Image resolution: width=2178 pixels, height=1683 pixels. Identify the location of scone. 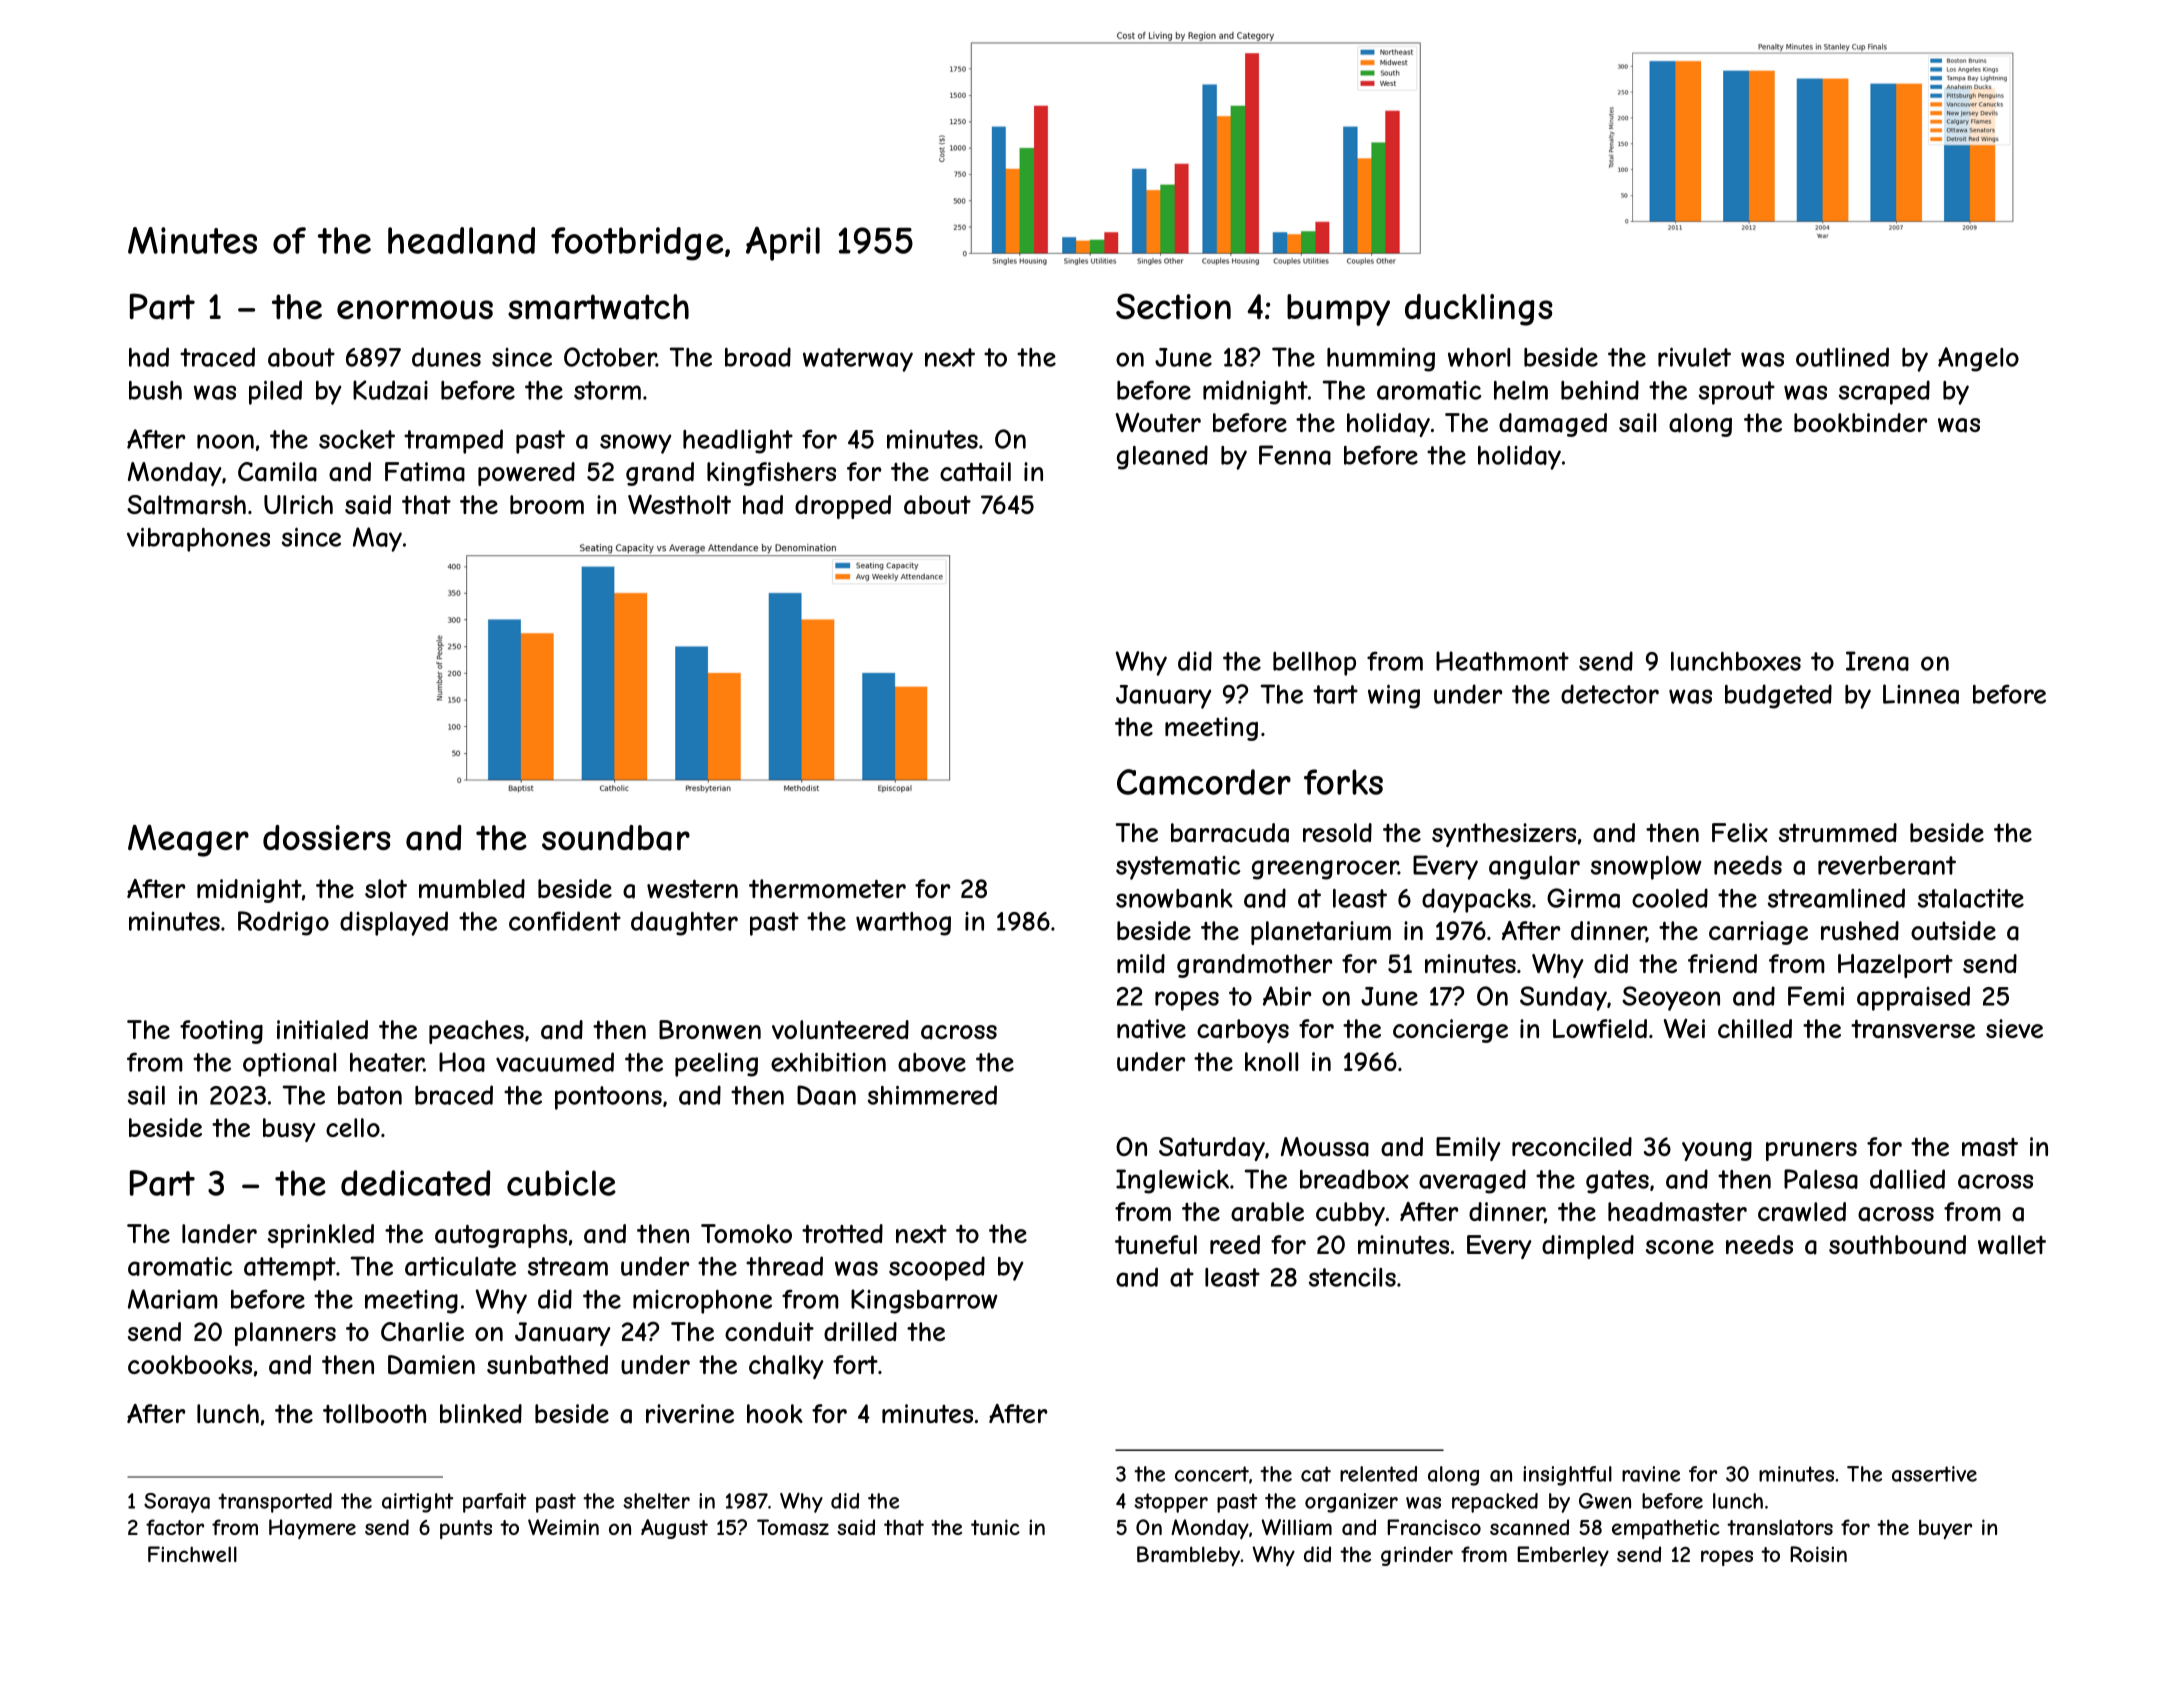
(1680, 1247).
